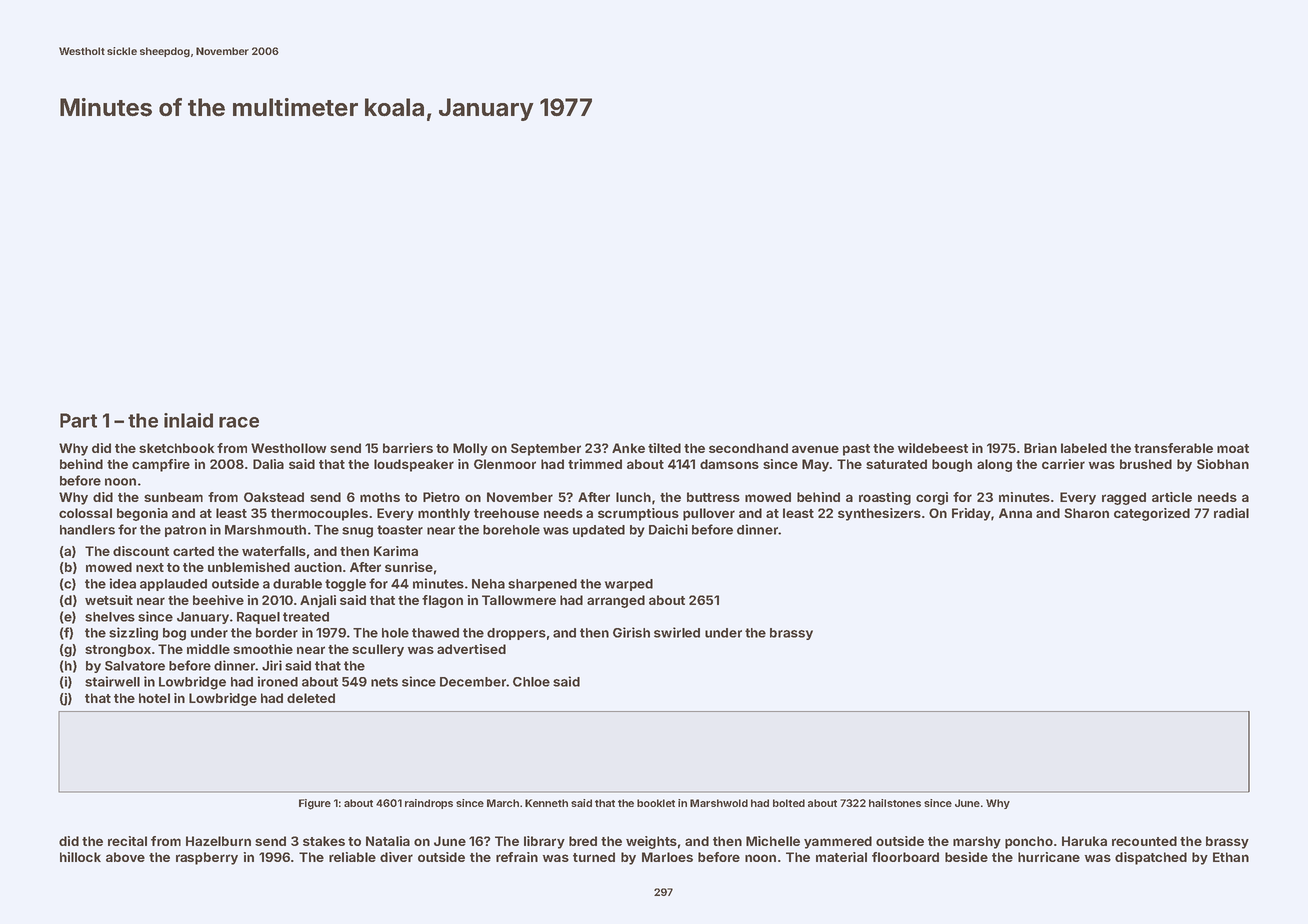 The height and width of the screenshot is (924, 1308). Describe the element at coordinates (133, 634) in the screenshot. I see `sizzling` at that location.
